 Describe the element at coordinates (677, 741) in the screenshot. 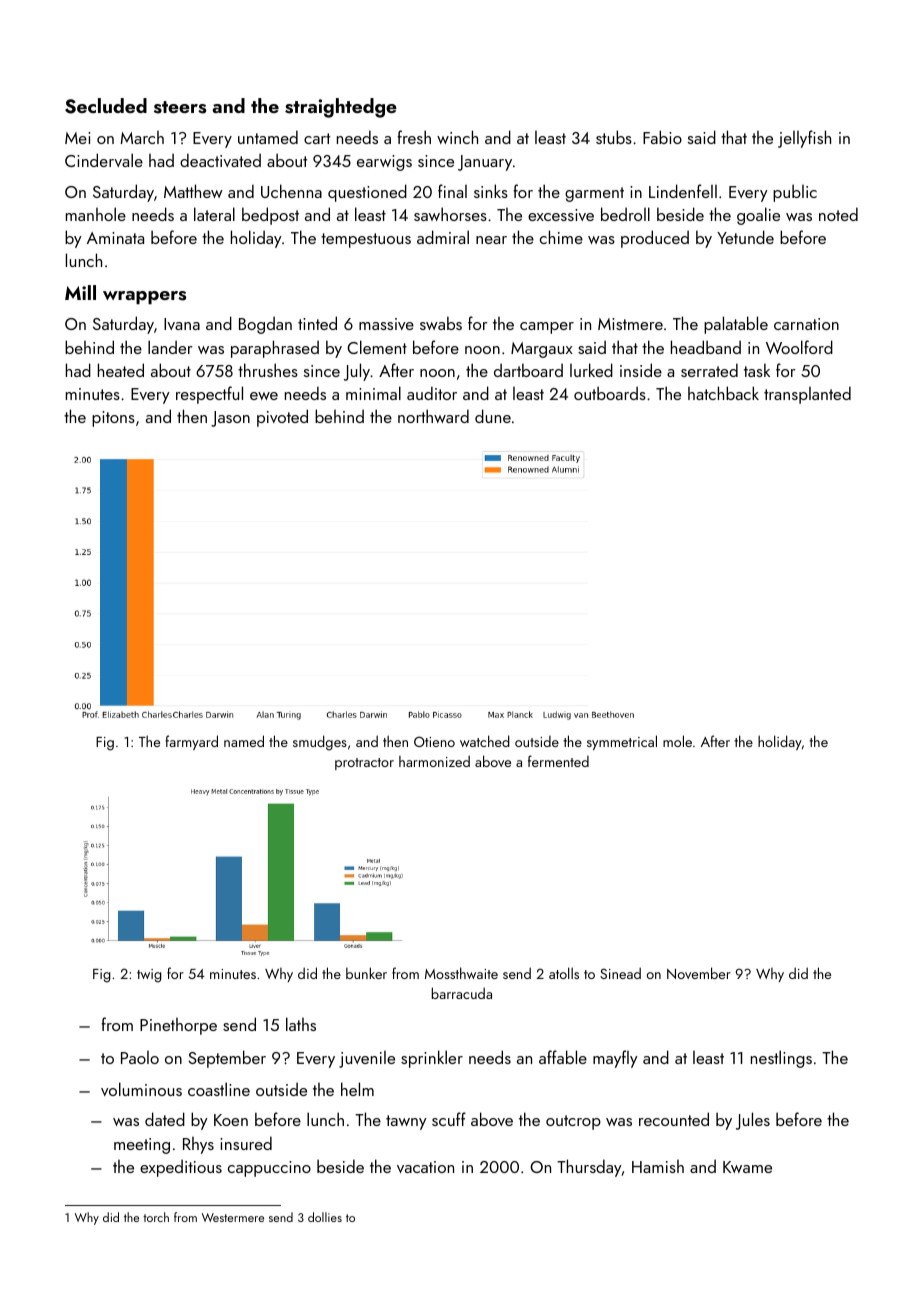

I see `mole` at that location.
